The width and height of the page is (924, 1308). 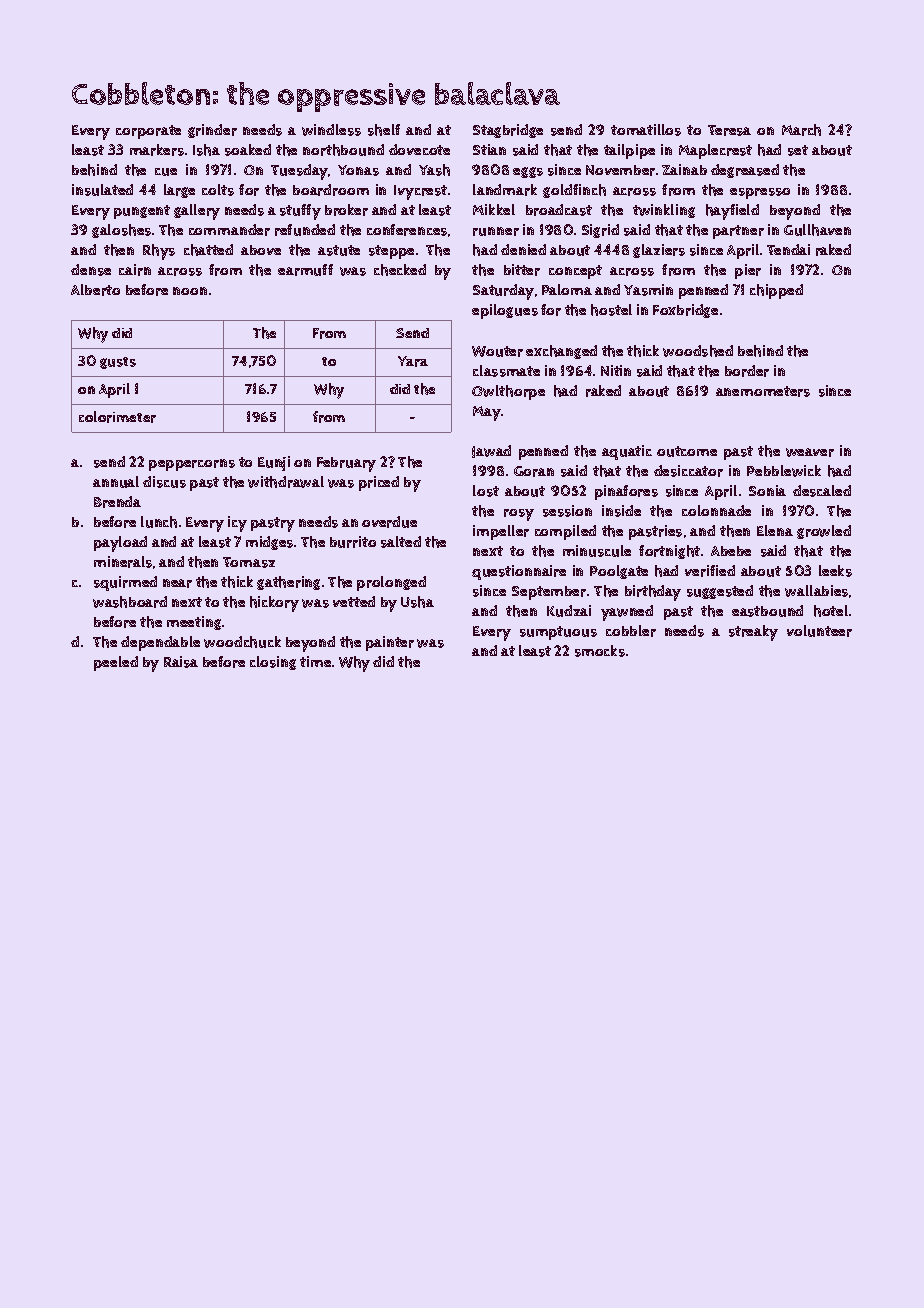 What do you see at coordinates (249, 562) in the page?
I see `Tomasz` at bounding box center [249, 562].
